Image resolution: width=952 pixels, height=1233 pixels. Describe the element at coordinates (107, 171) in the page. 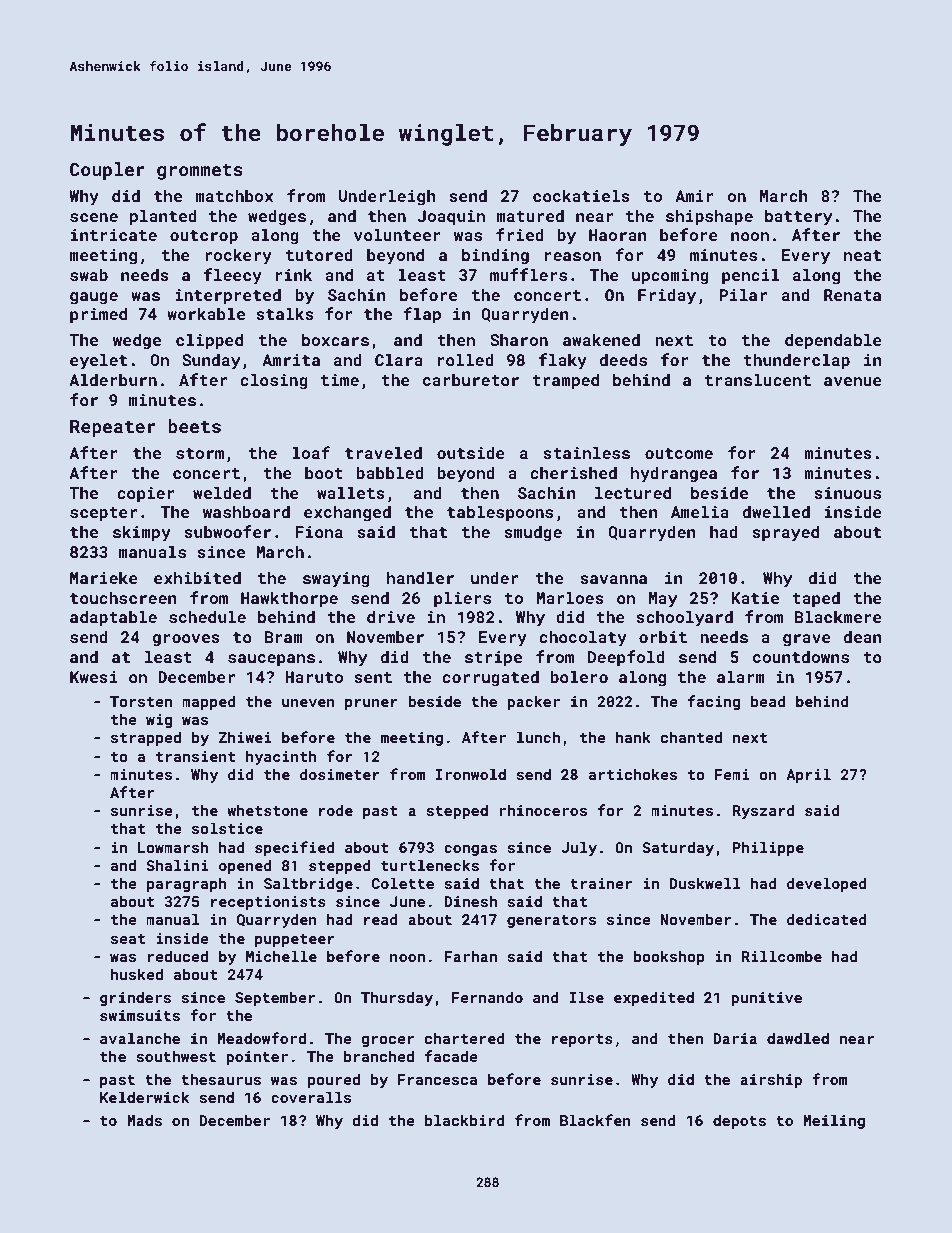

I see `Coupler` at that location.
